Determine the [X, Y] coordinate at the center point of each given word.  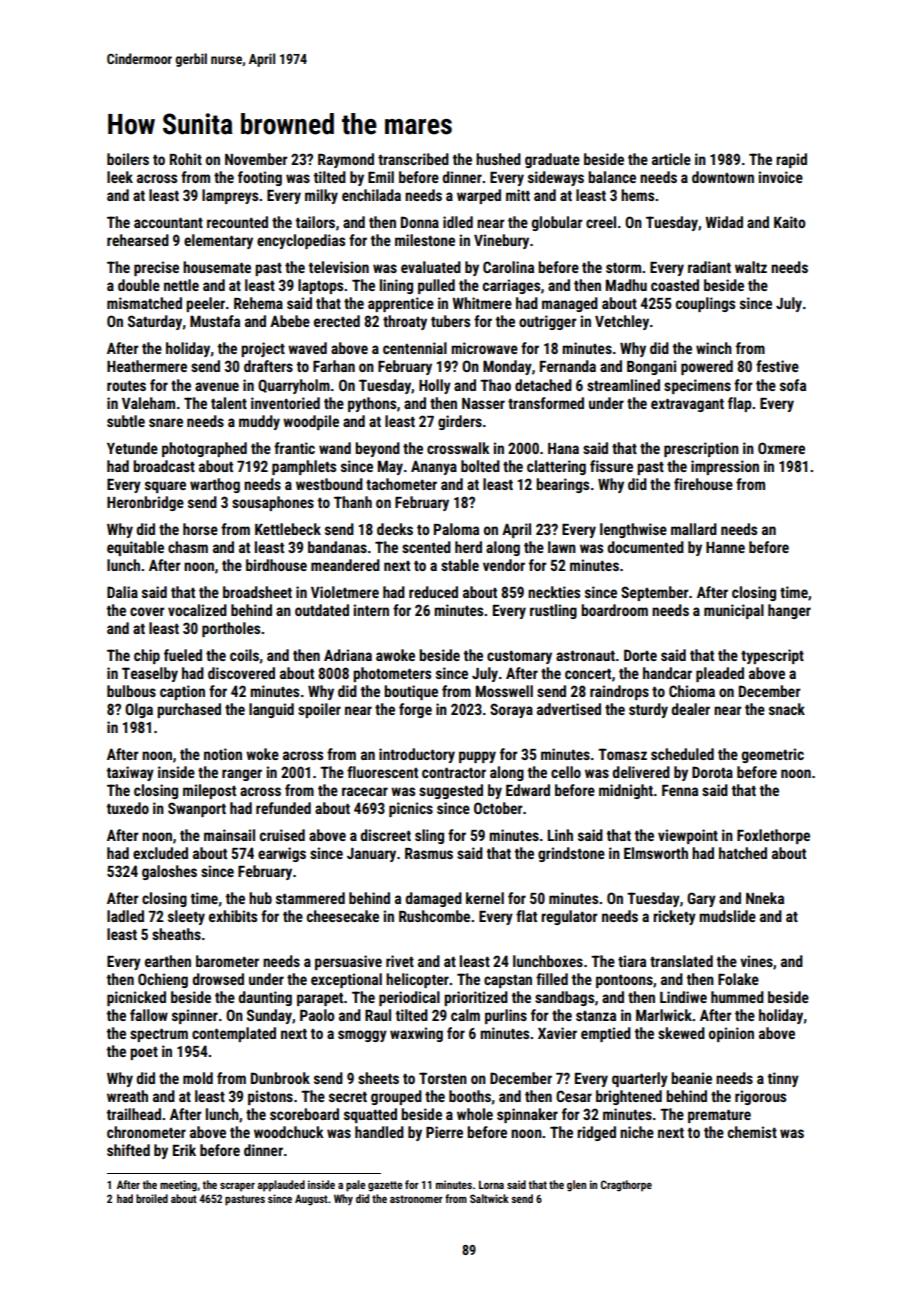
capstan [508, 981]
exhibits [233, 916]
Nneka [765, 898]
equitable [135, 548]
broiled [152, 1198]
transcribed [413, 159]
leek [120, 177]
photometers [392, 674]
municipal [734, 611]
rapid [791, 160]
